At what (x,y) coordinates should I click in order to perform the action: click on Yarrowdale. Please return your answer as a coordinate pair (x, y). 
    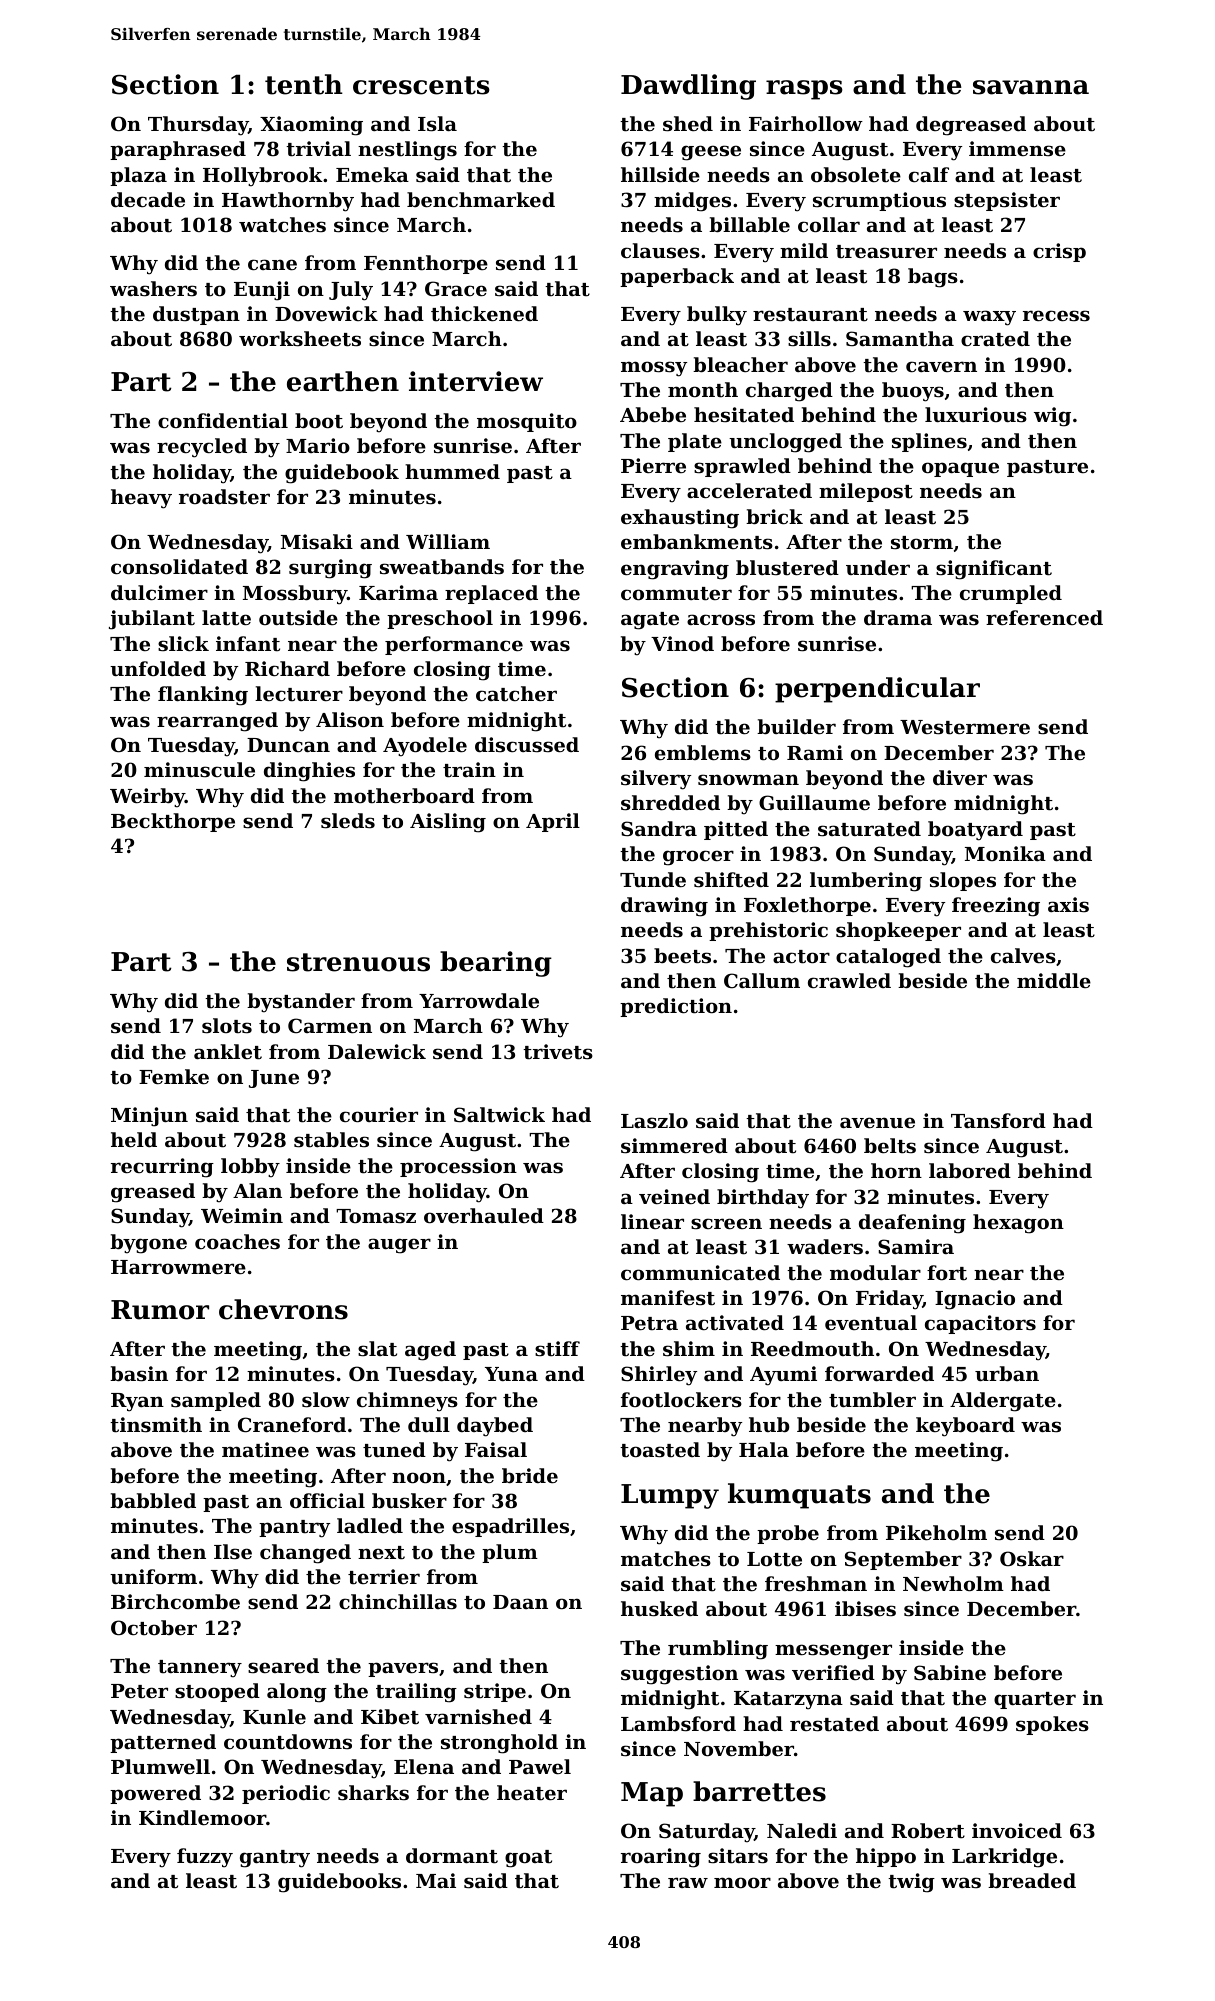
    Looking at the image, I should click on (479, 1000).
